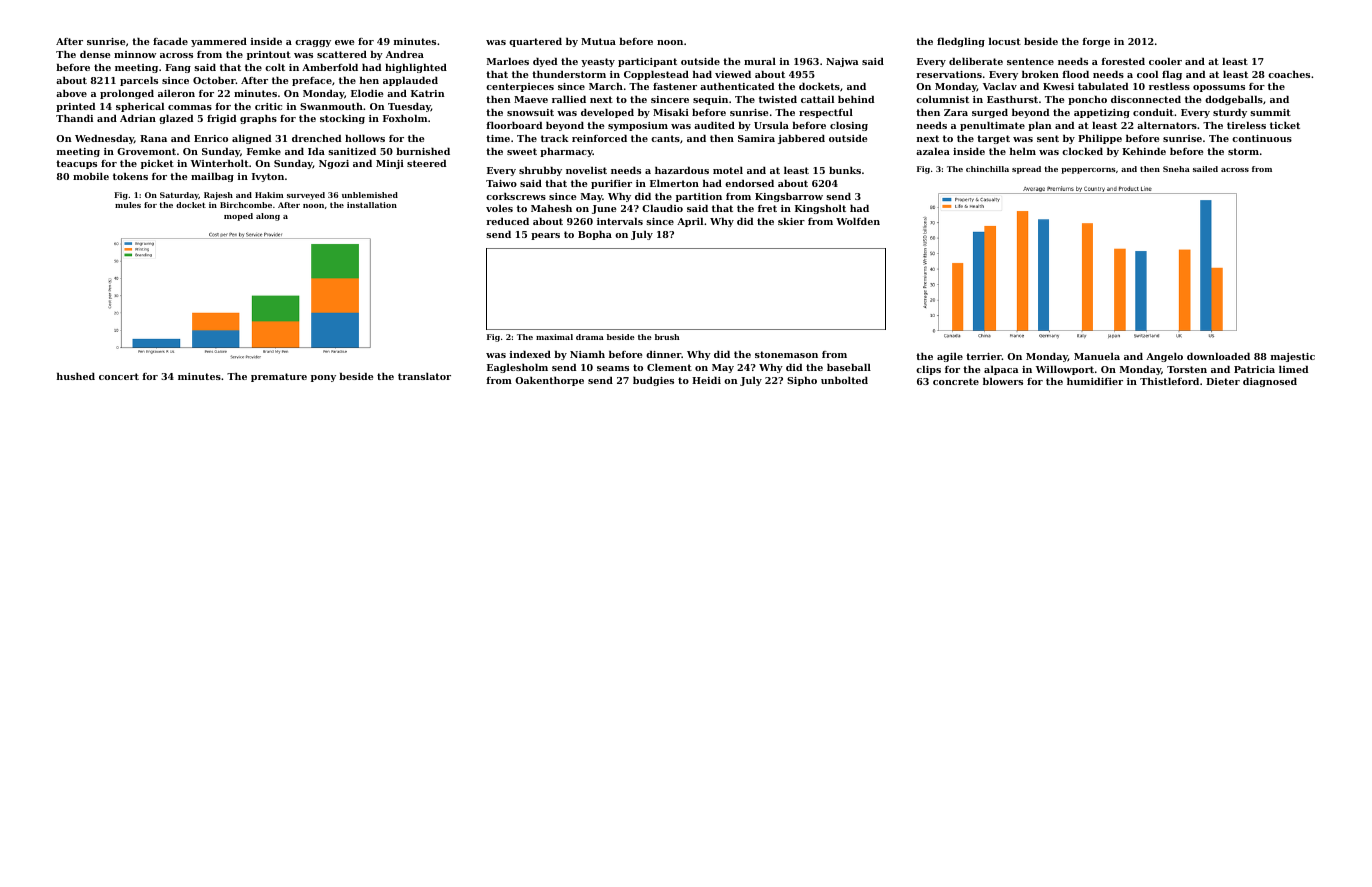  I want to click on yammered, so click(219, 42).
